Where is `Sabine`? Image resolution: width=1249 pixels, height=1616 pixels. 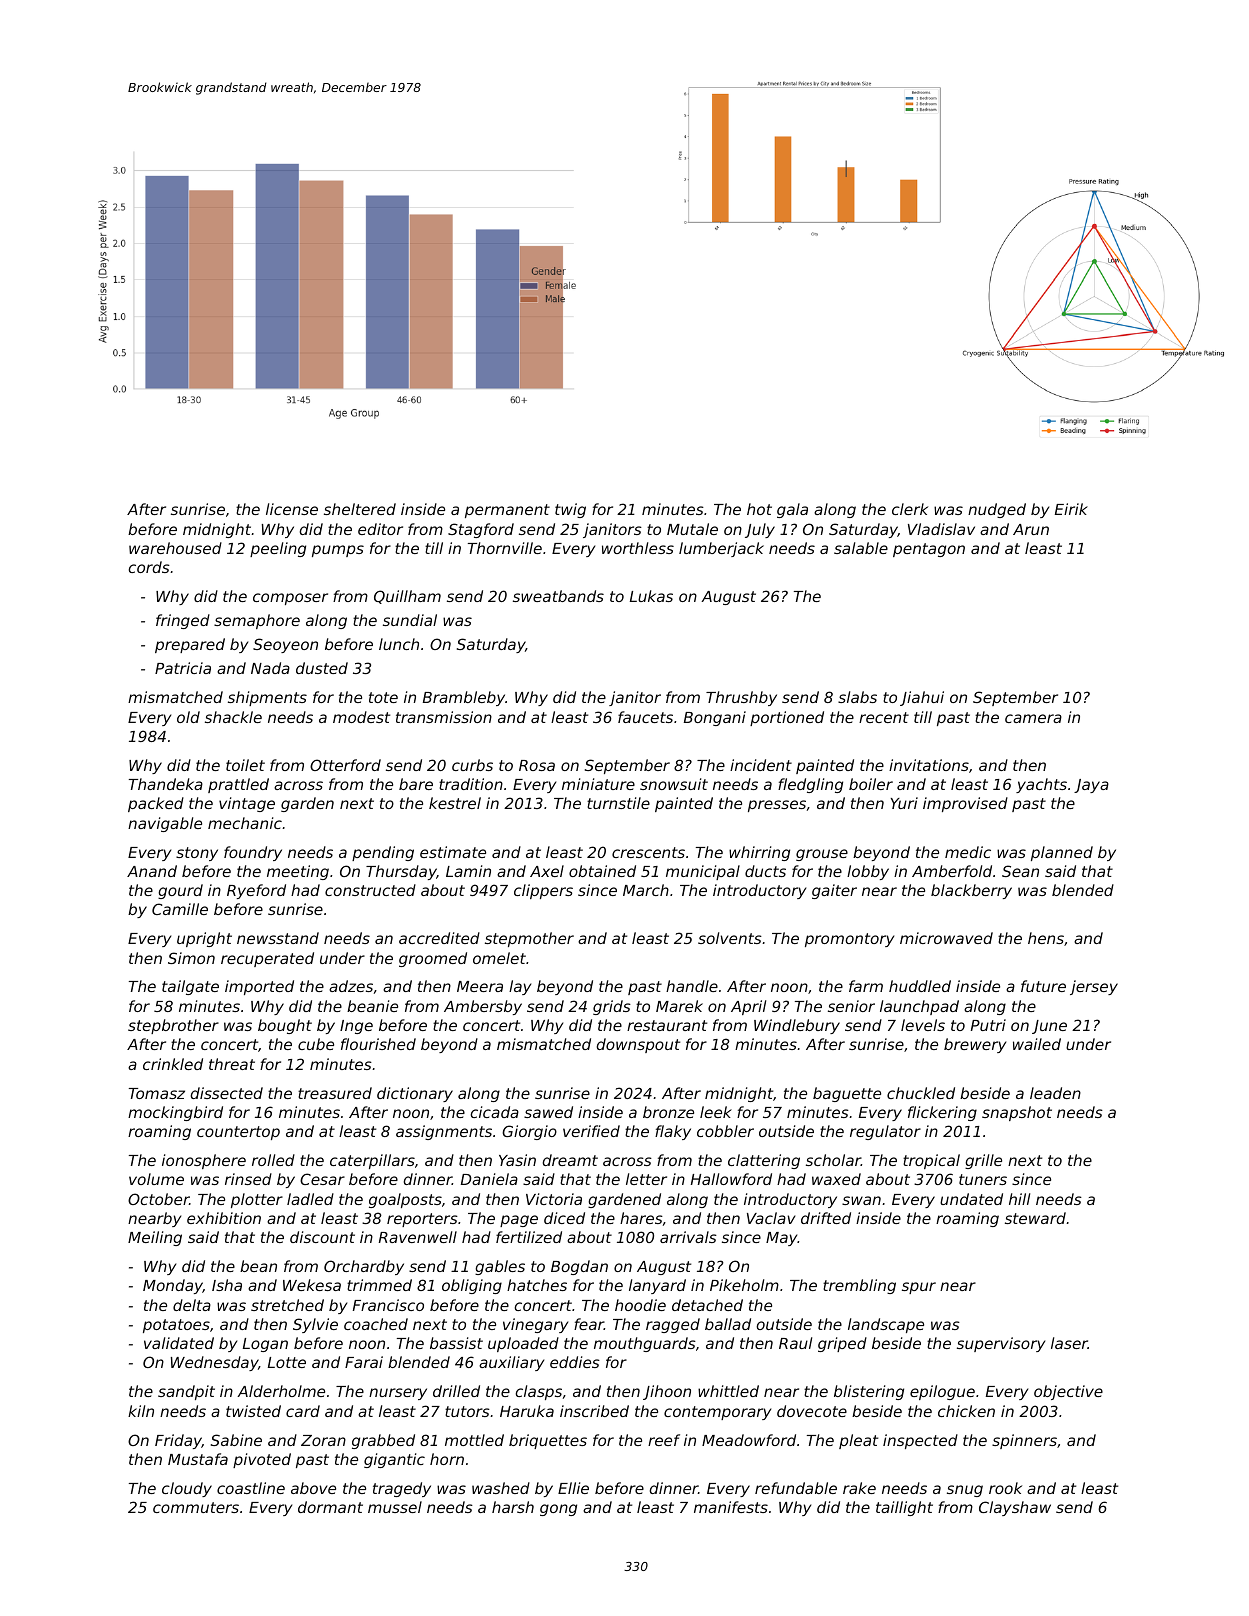 Sabine is located at coordinates (236, 1440).
